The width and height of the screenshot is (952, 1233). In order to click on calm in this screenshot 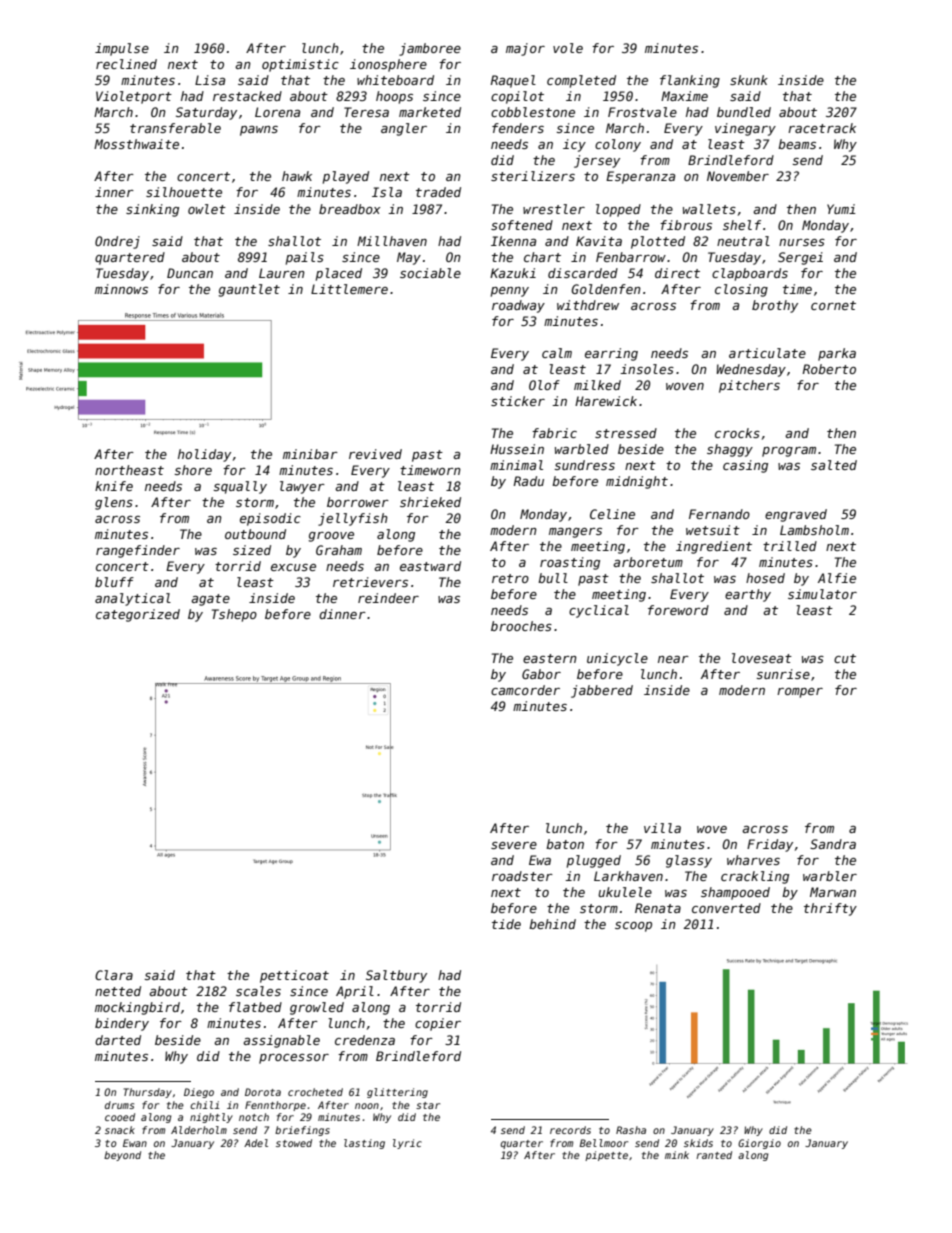, I will do `click(557, 353)`.
